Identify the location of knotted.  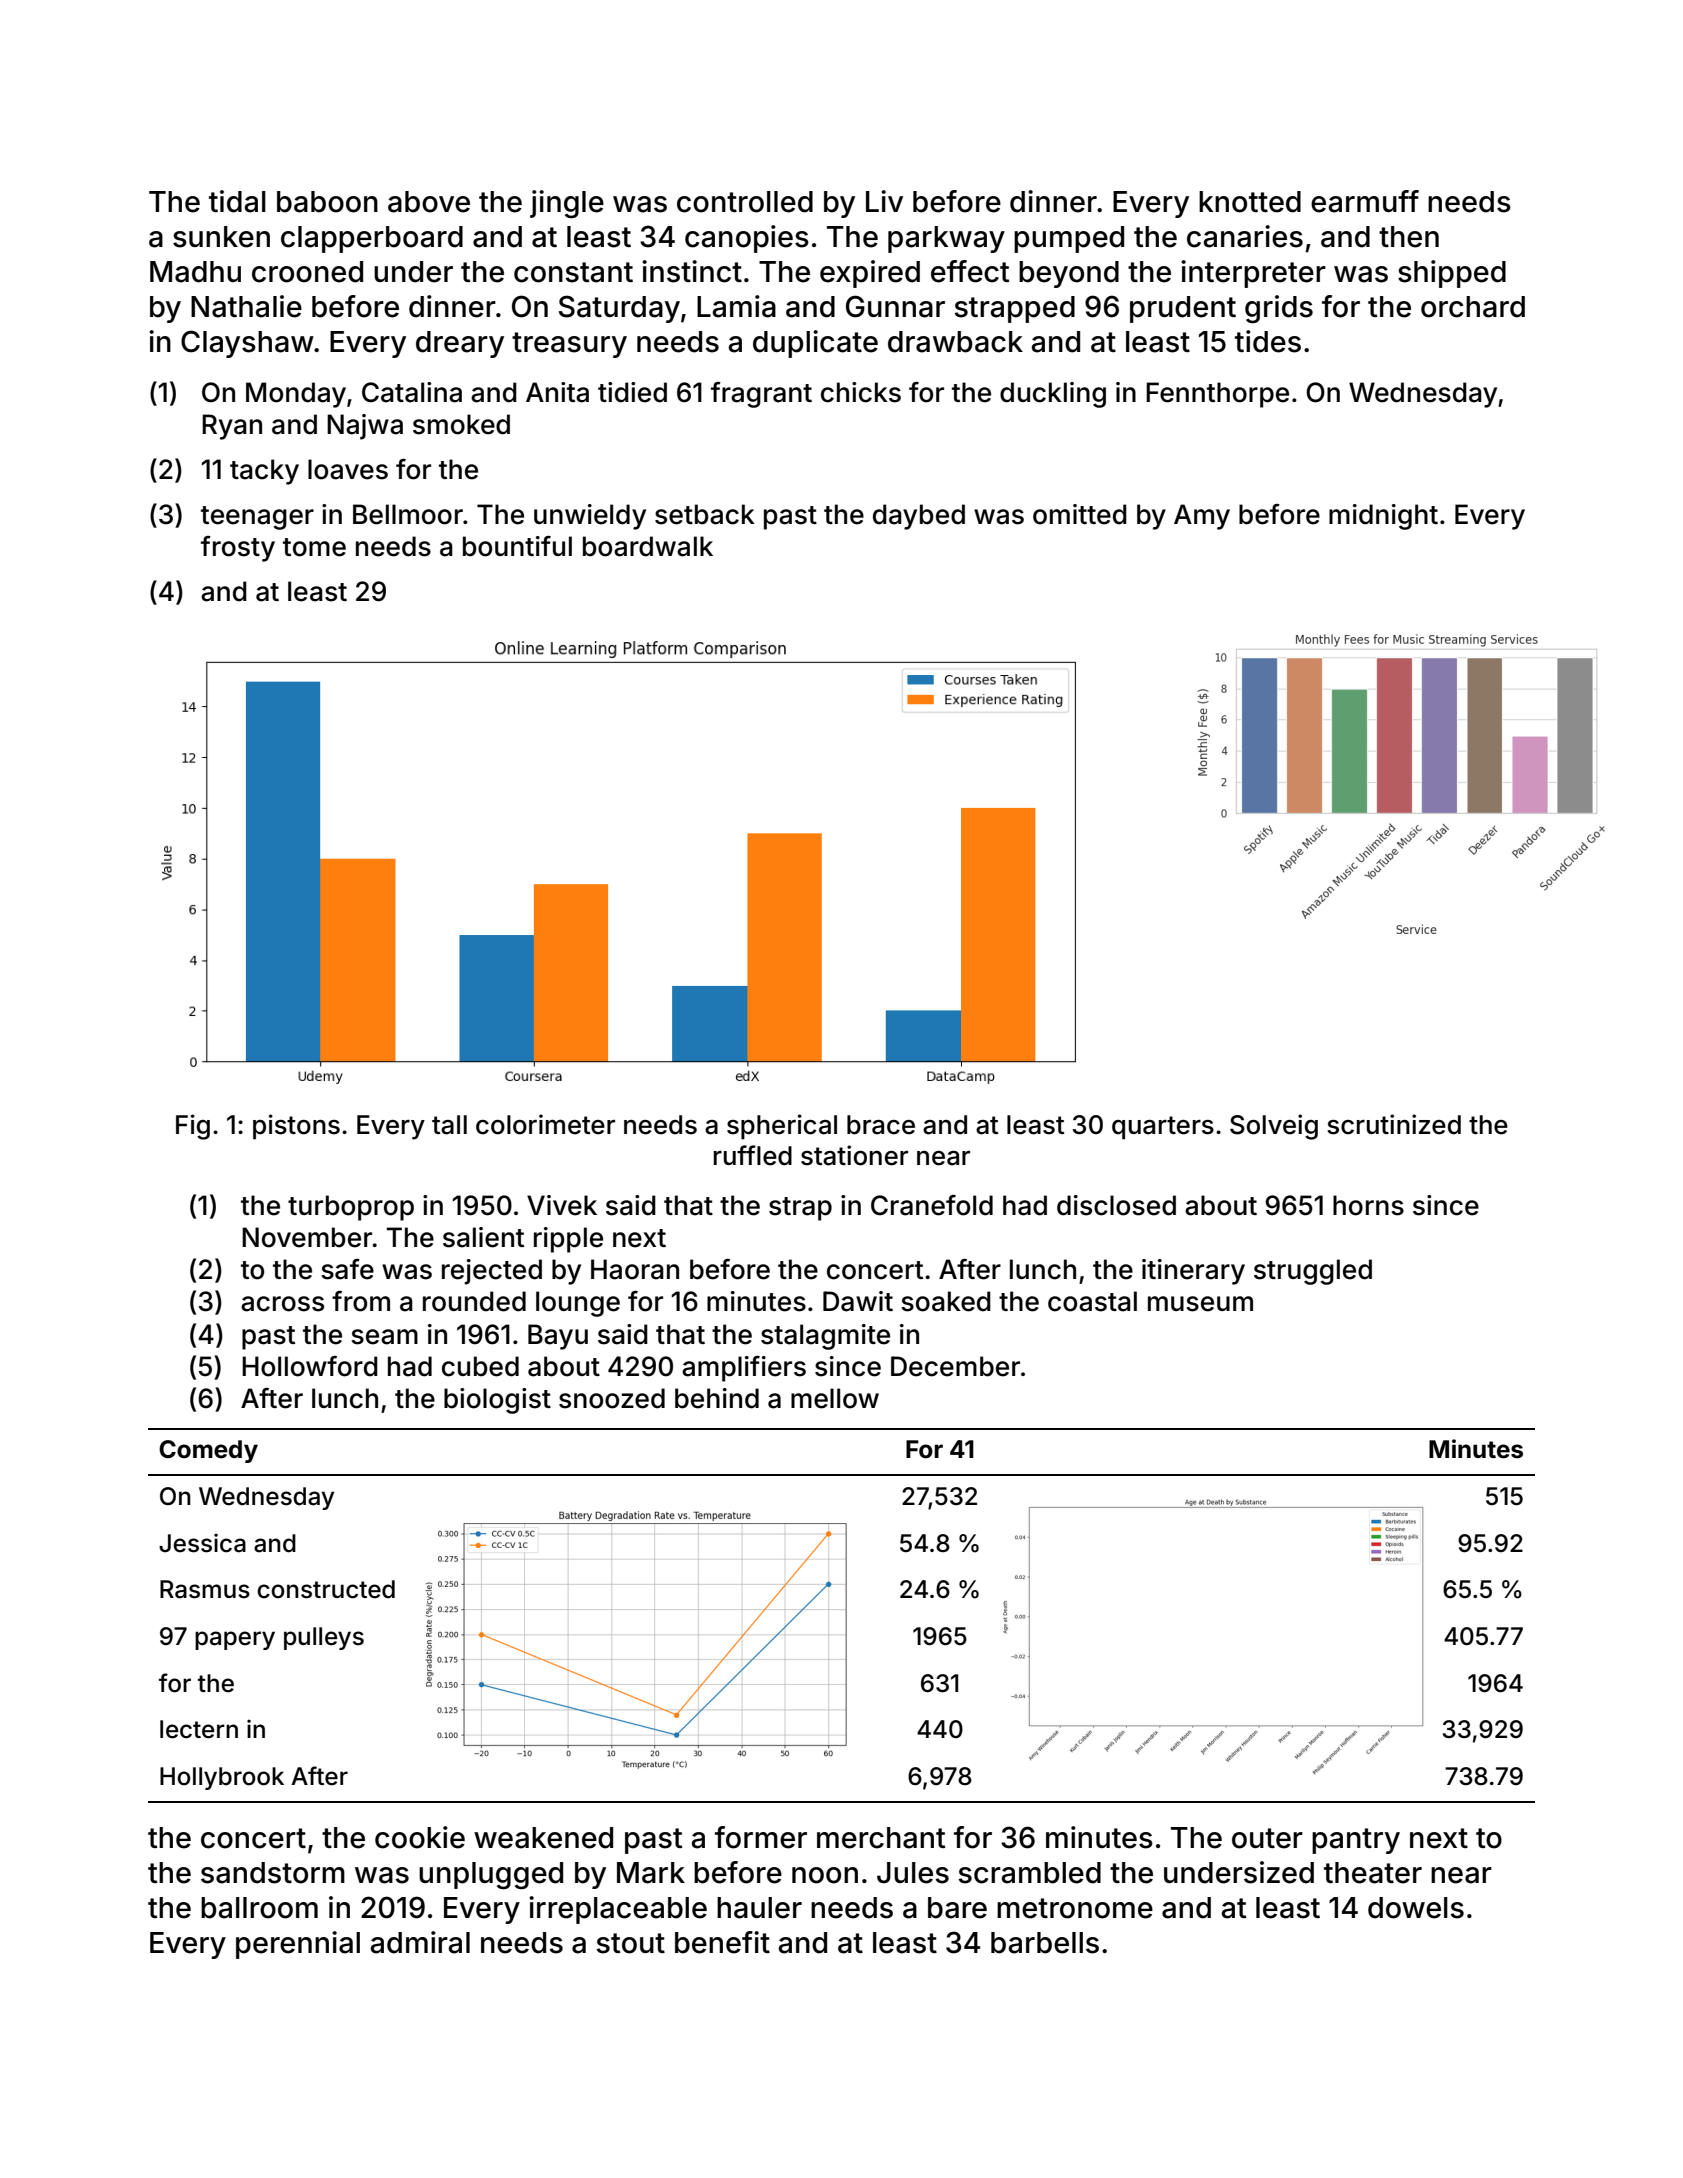
(1250, 202).
